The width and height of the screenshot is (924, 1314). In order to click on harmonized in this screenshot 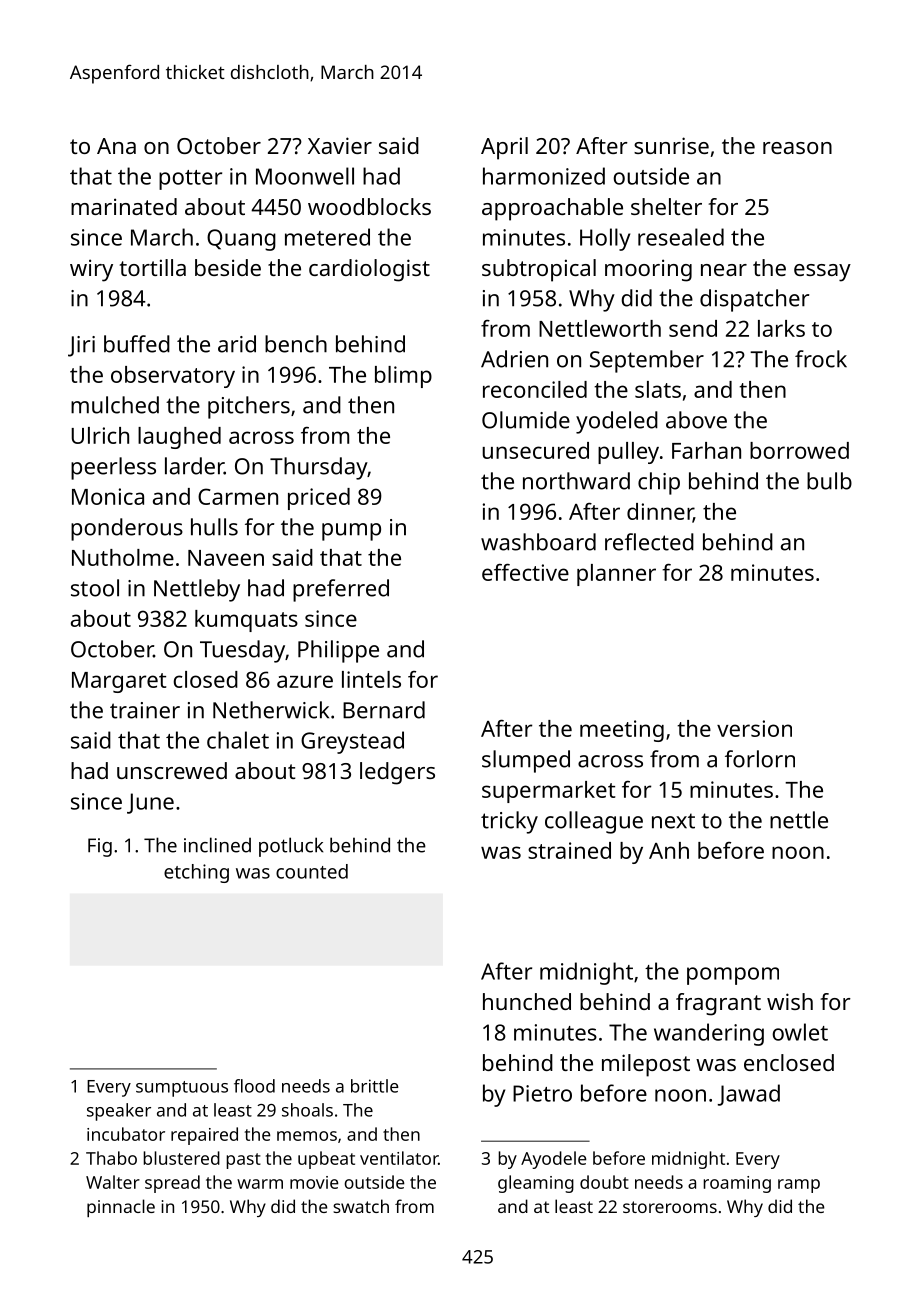, I will do `click(544, 176)`.
